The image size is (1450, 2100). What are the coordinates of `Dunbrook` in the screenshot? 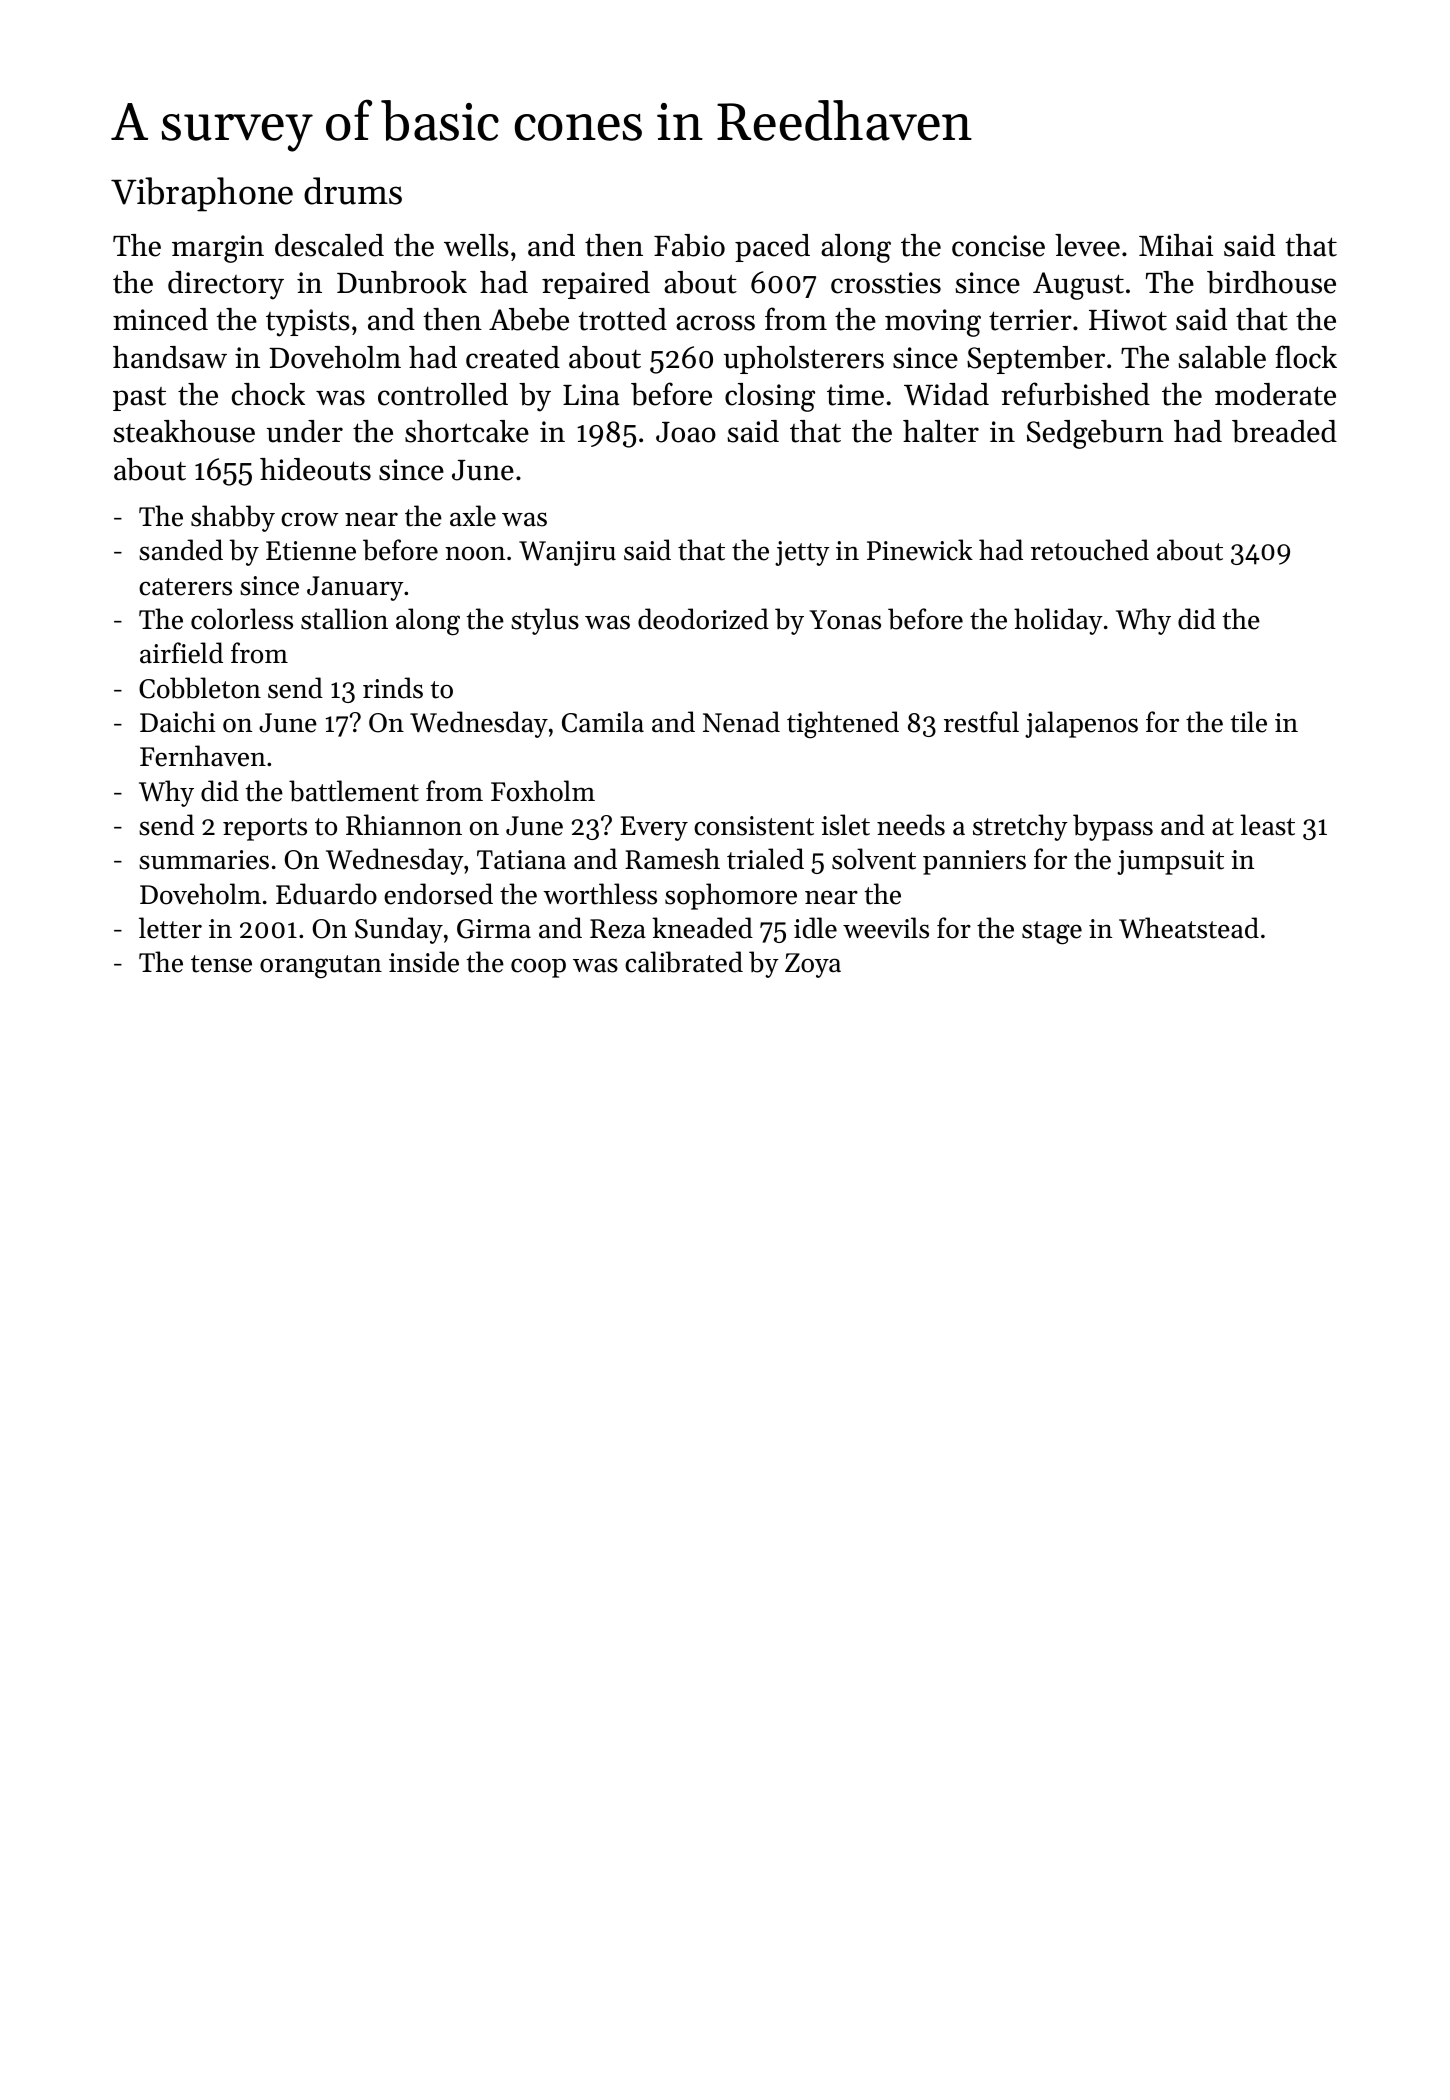 It's located at (402, 282).
